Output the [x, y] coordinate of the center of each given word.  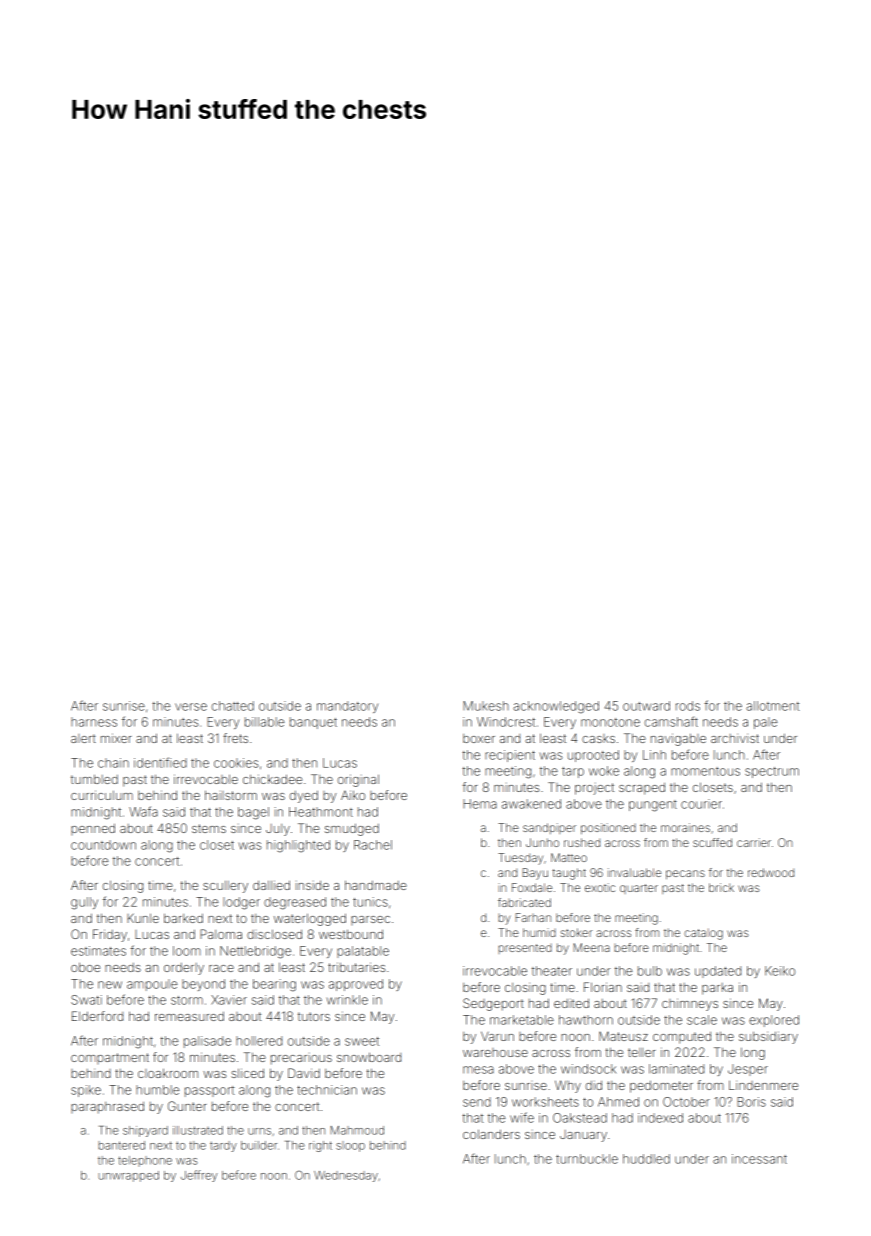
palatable [363, 952]
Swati [86, 1000]
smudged [352, 829]
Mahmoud [357, 1130]
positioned [608, 828]
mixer [116, 738]
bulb [650, 971]
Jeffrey [199, 1176]
